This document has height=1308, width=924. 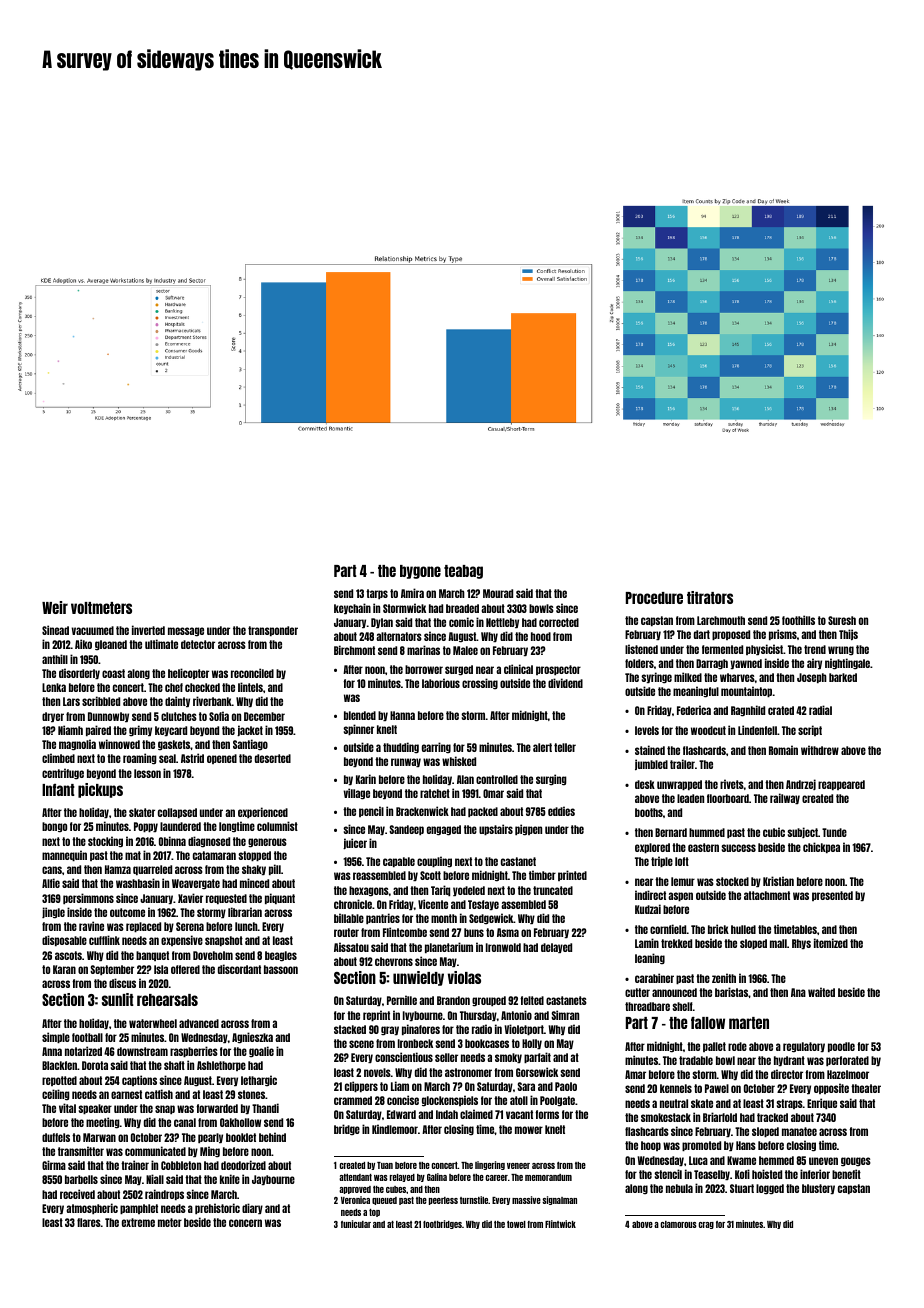 What do you see at coordinates (559, 622) in the document?
I see `corrected` at bounding box center [559, 622].
